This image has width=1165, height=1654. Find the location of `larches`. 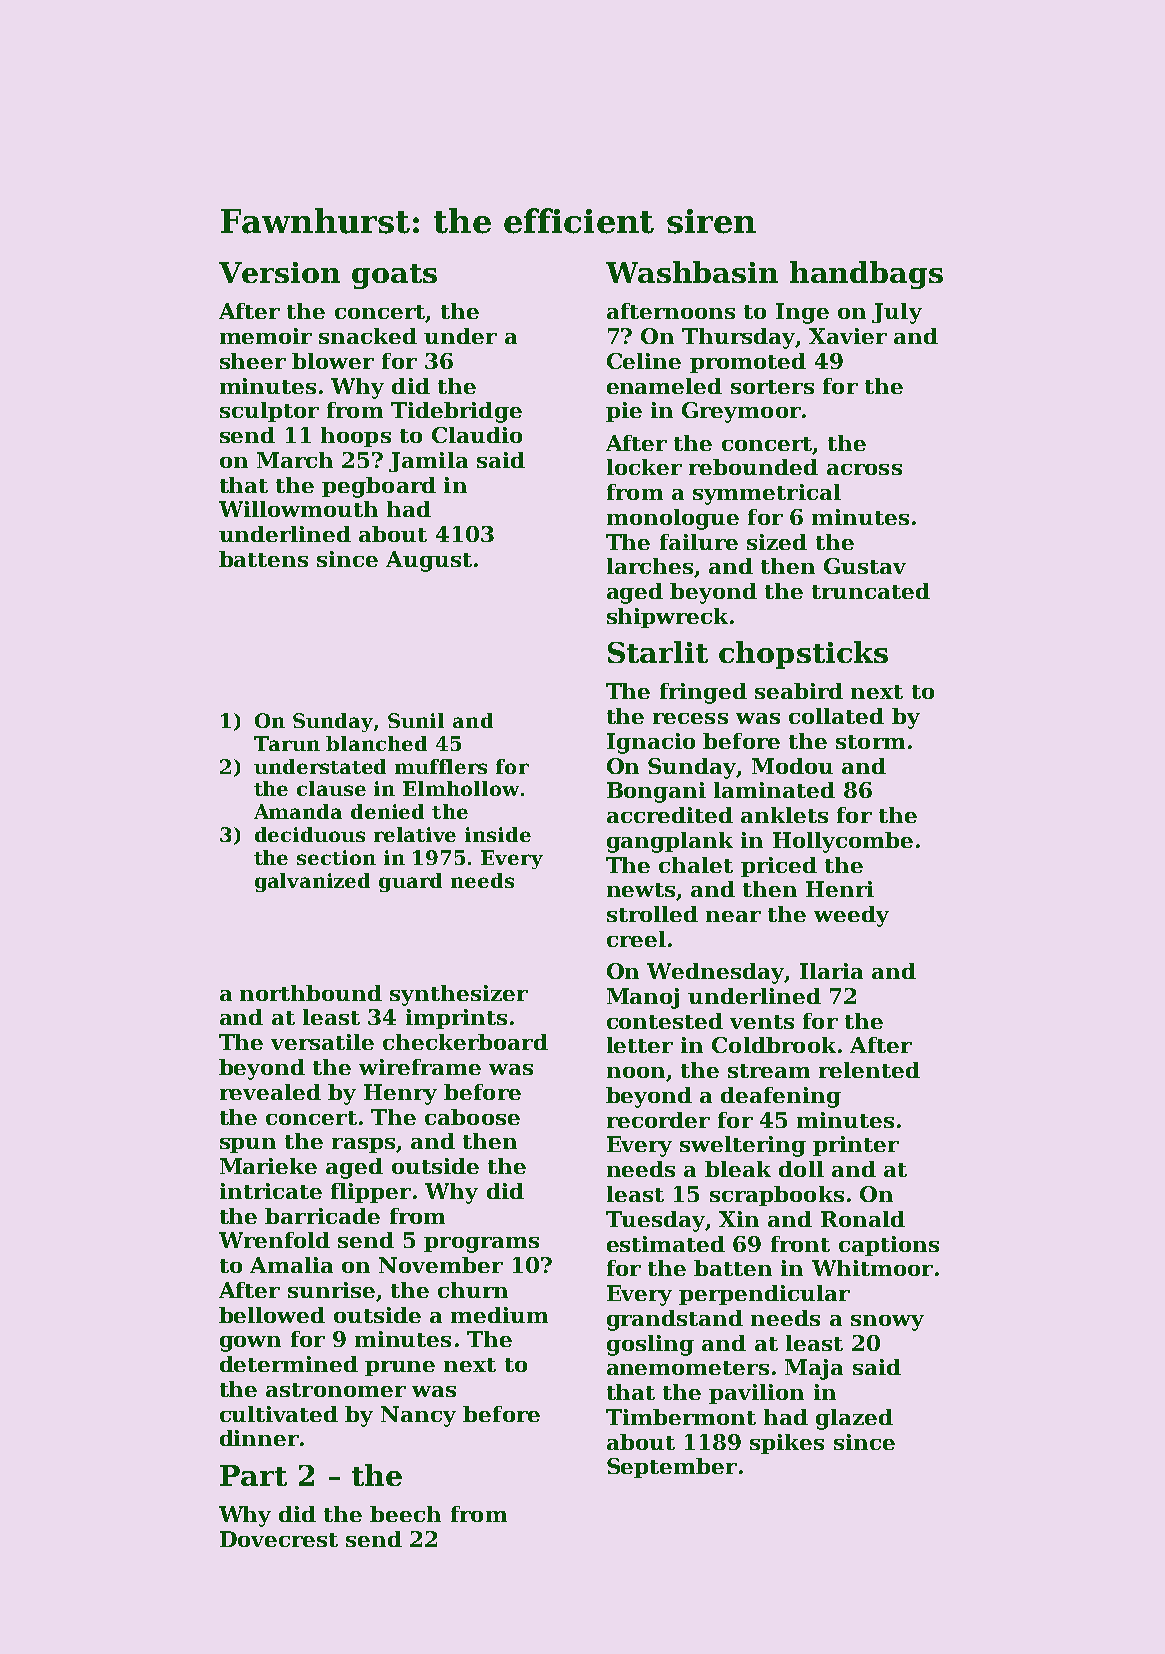

larches is located at coordinates (650, 566).
